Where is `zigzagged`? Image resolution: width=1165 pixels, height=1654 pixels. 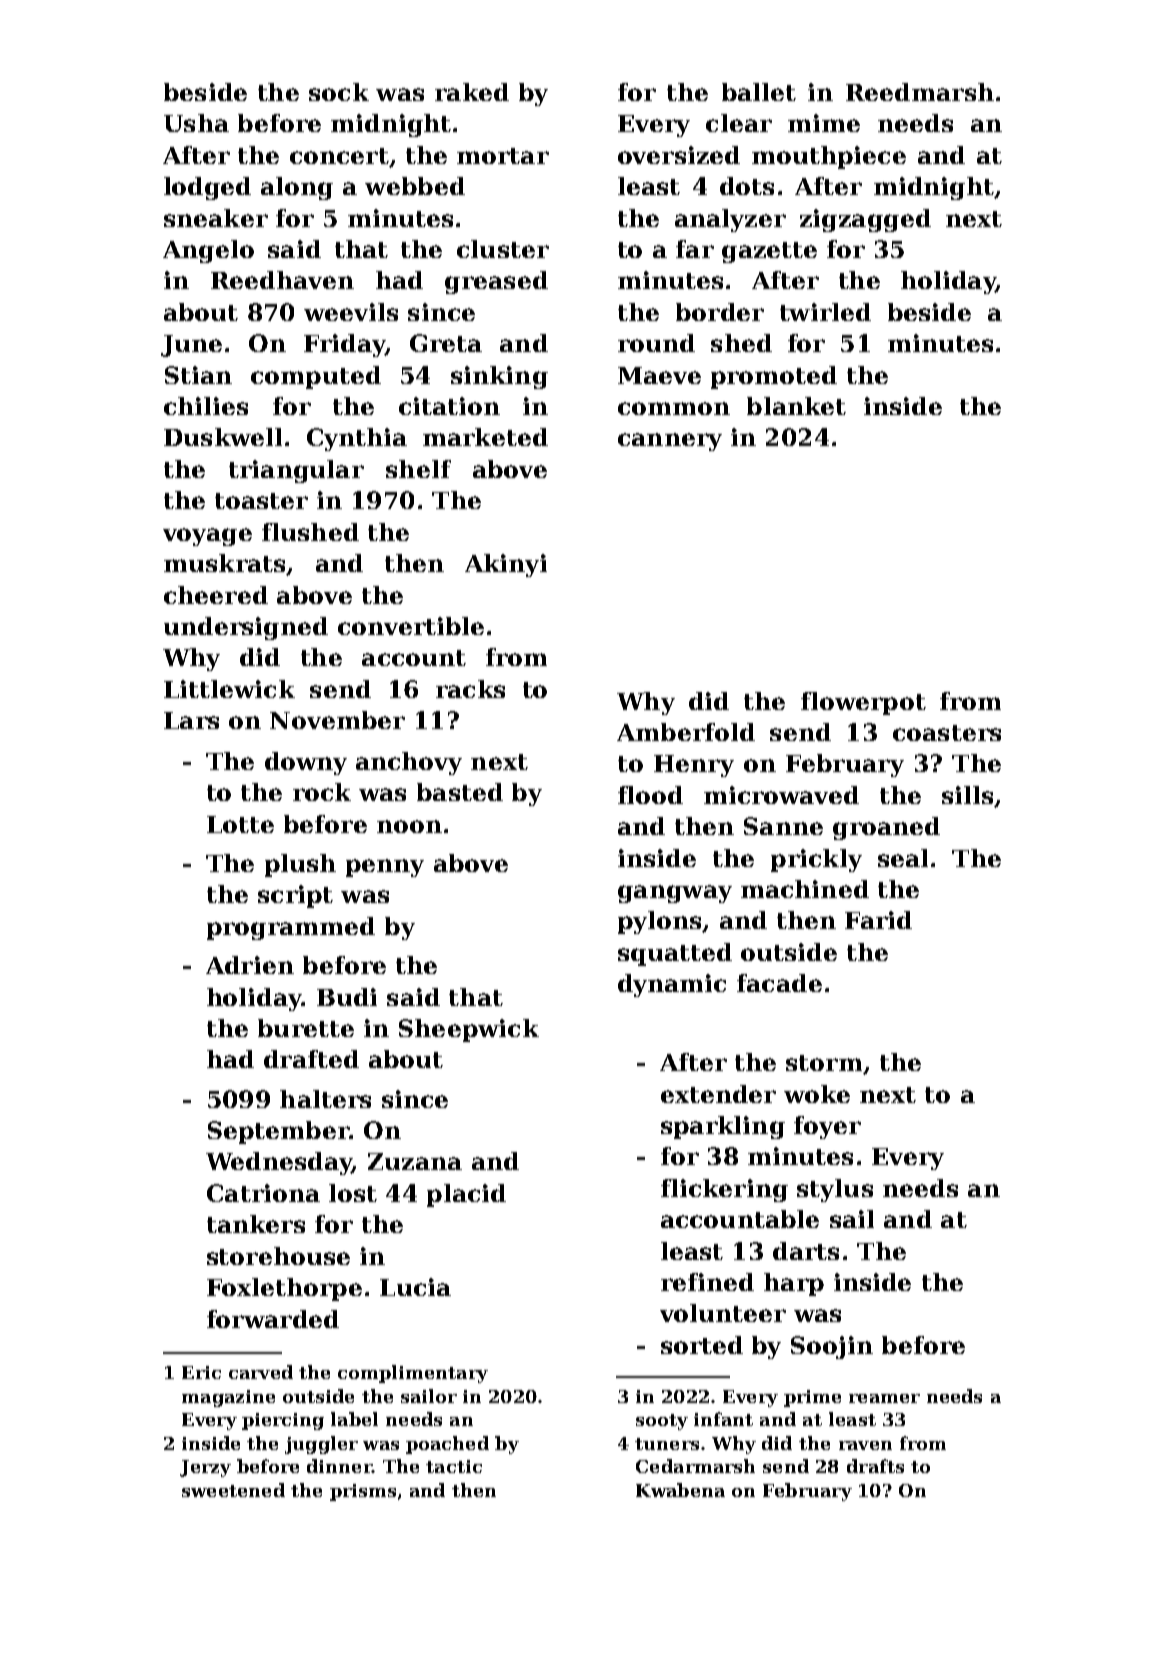 zigzagged is located at coordinates (865, 220).
